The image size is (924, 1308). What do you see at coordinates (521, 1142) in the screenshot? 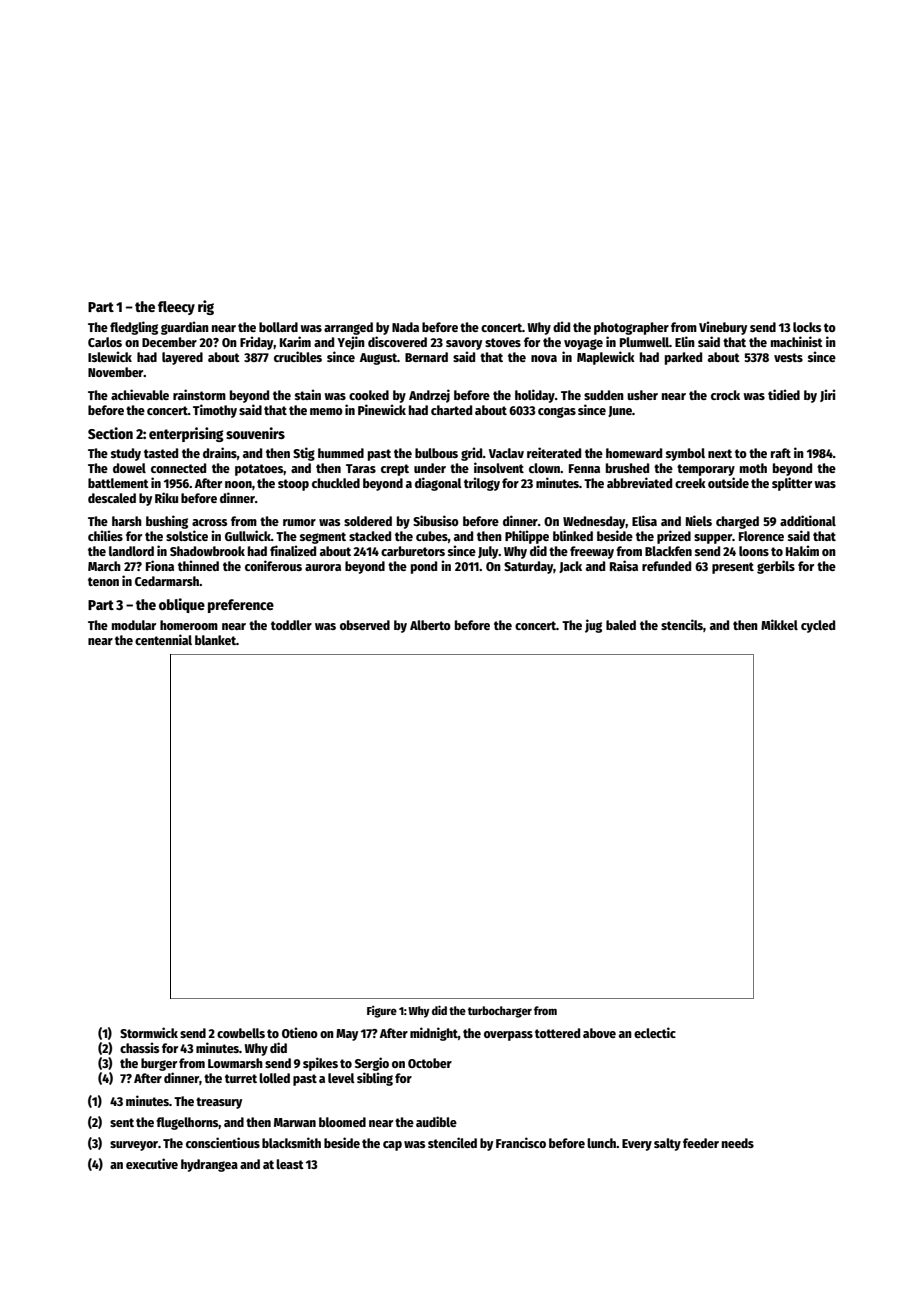
I see `Francisco` at bounding box center [521, 1142].
